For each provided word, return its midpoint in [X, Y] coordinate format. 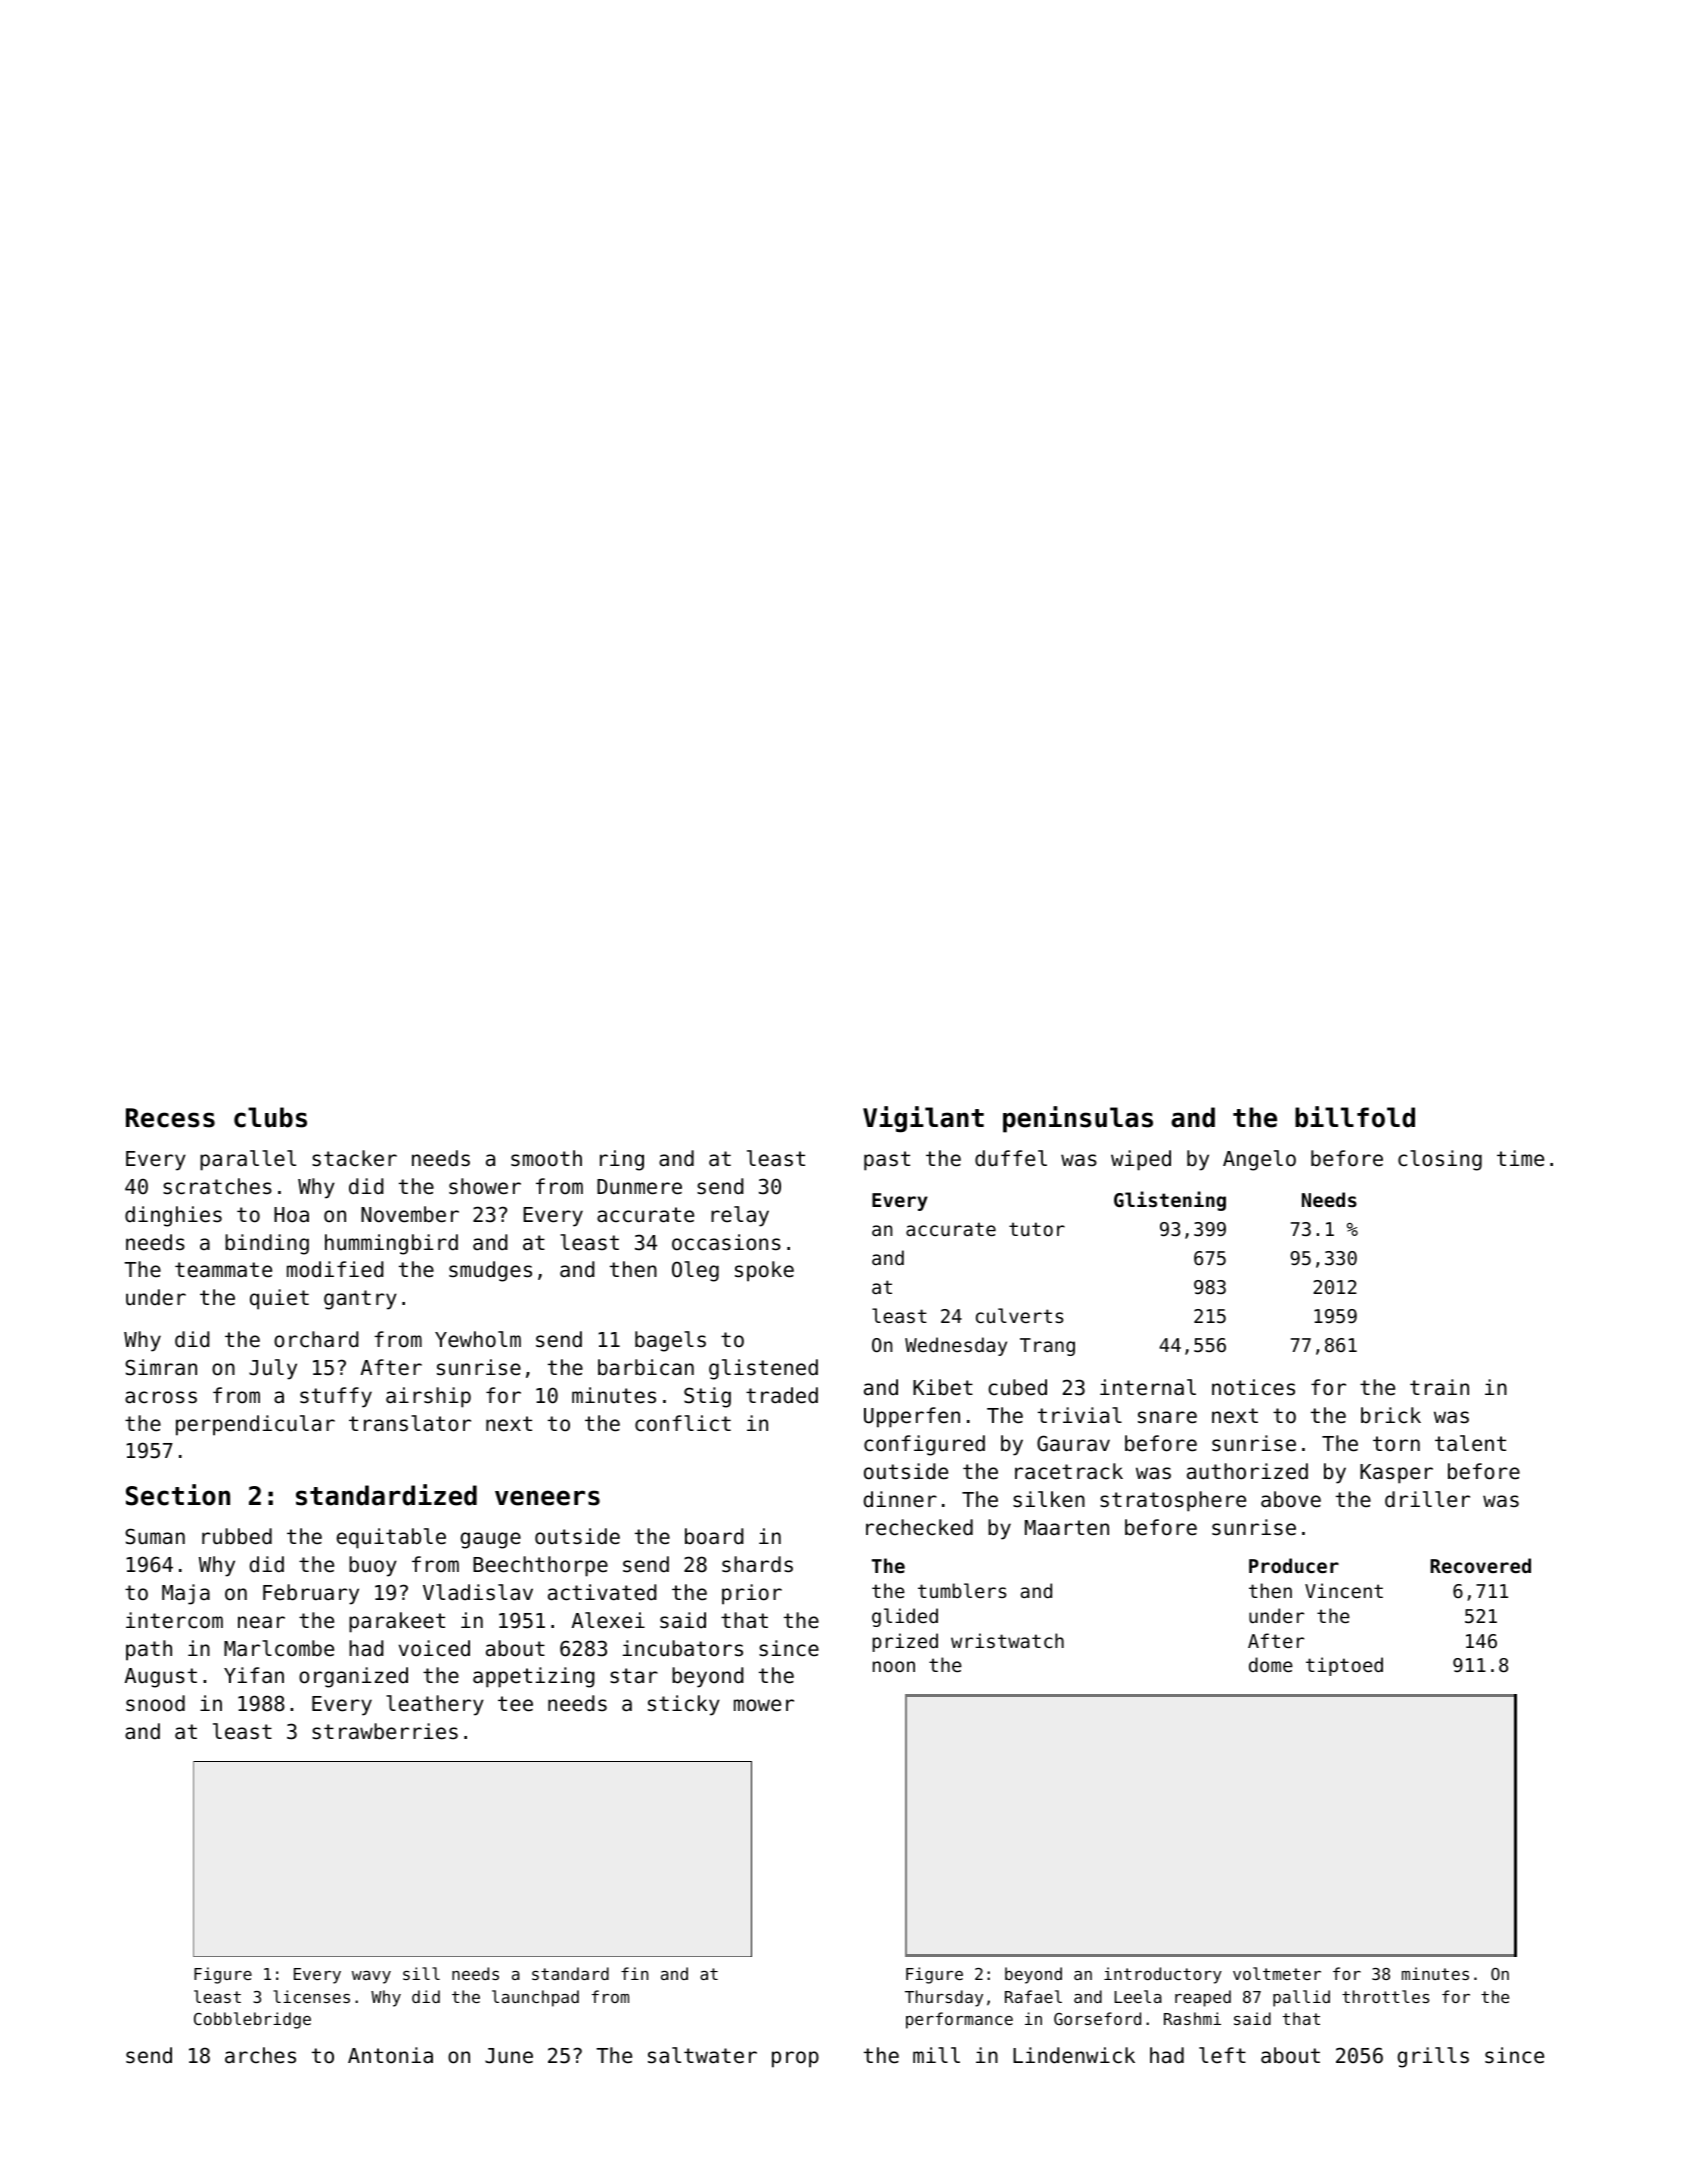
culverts [1019, 1315]
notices [1253, 1387]
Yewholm [478, 1339]
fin [634, 1973]
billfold [1355, 1117]
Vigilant [923, 1119]
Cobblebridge [252, 2020]
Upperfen [912, 1417]
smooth [546, 1158]
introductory [1163, 1975]
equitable [391, 1538]
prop [795, 2059]
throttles [1385, 1996]
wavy [371, 1977]
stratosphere [1173, 1501]
